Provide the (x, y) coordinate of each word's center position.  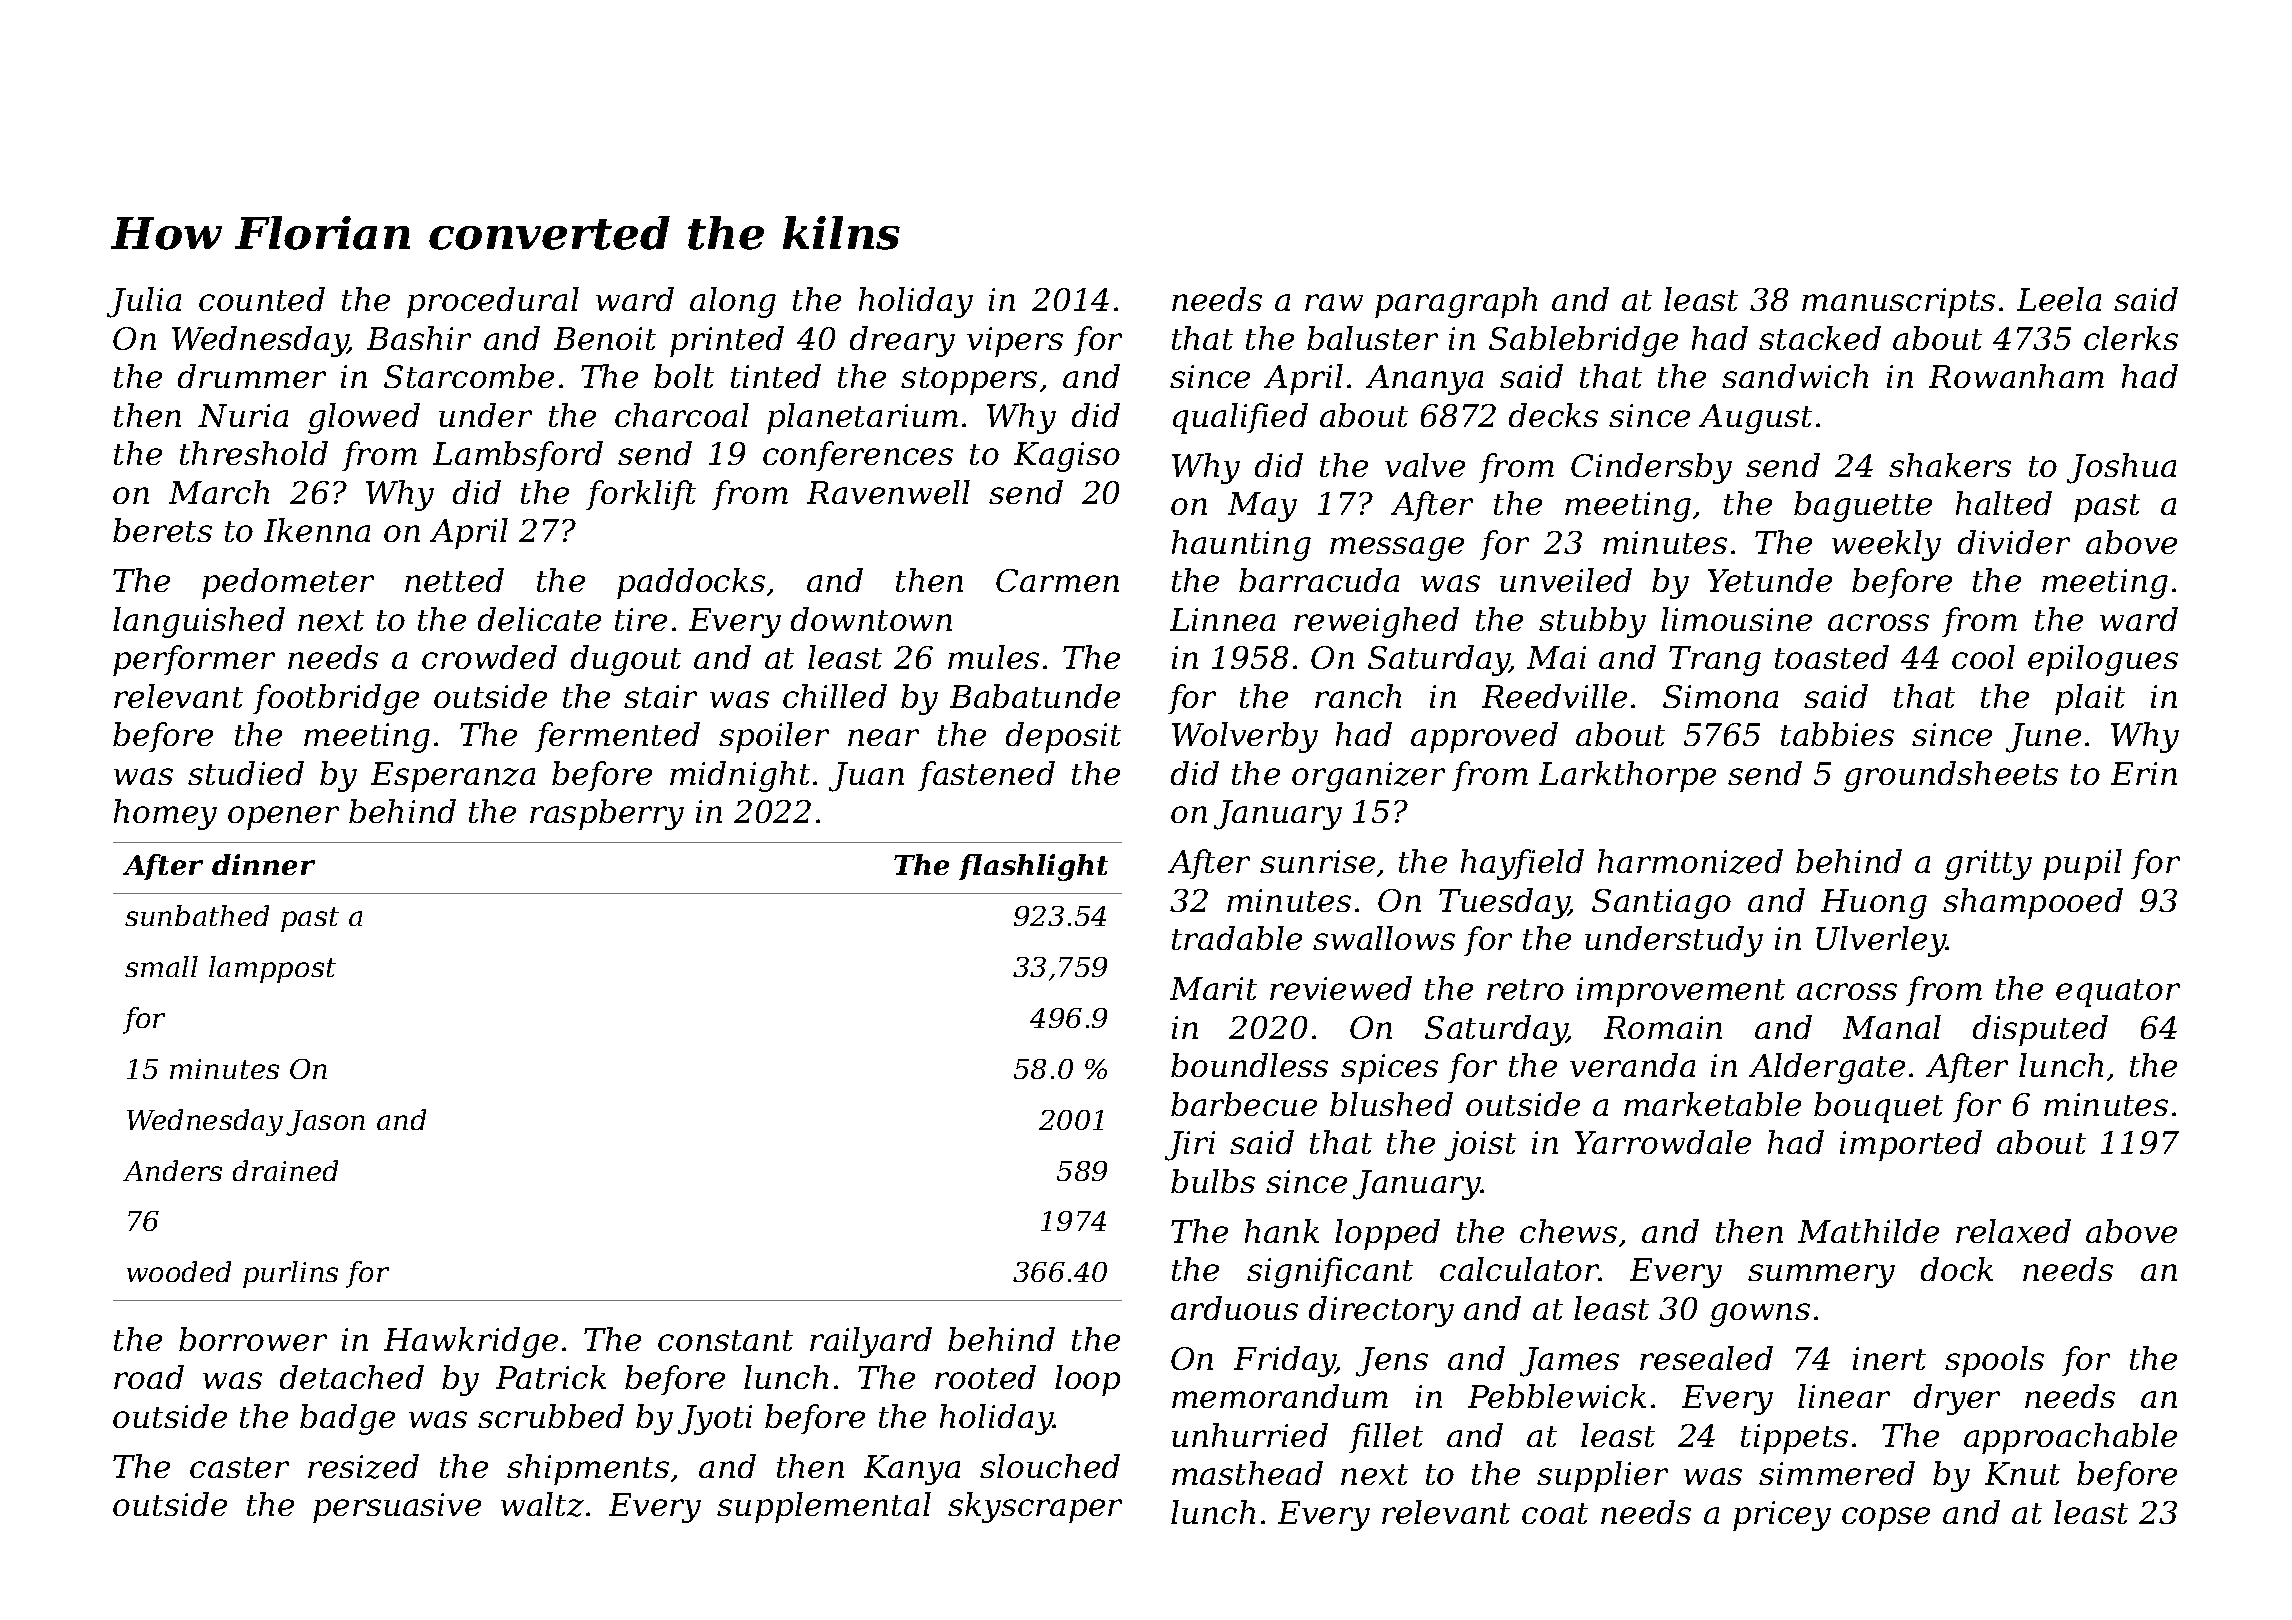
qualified (1240, 418)
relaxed (2013, 1231)
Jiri (1190, 1146)
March (219, 492)
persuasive (397, 1508)
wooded (179, 1271)
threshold (254, 453)
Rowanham (2016, 376)
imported (1911, 1145)
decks (1553, 415)
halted (2004, 503)
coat (1555, 1513)
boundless (1249, 1065)
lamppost (272, 969)
